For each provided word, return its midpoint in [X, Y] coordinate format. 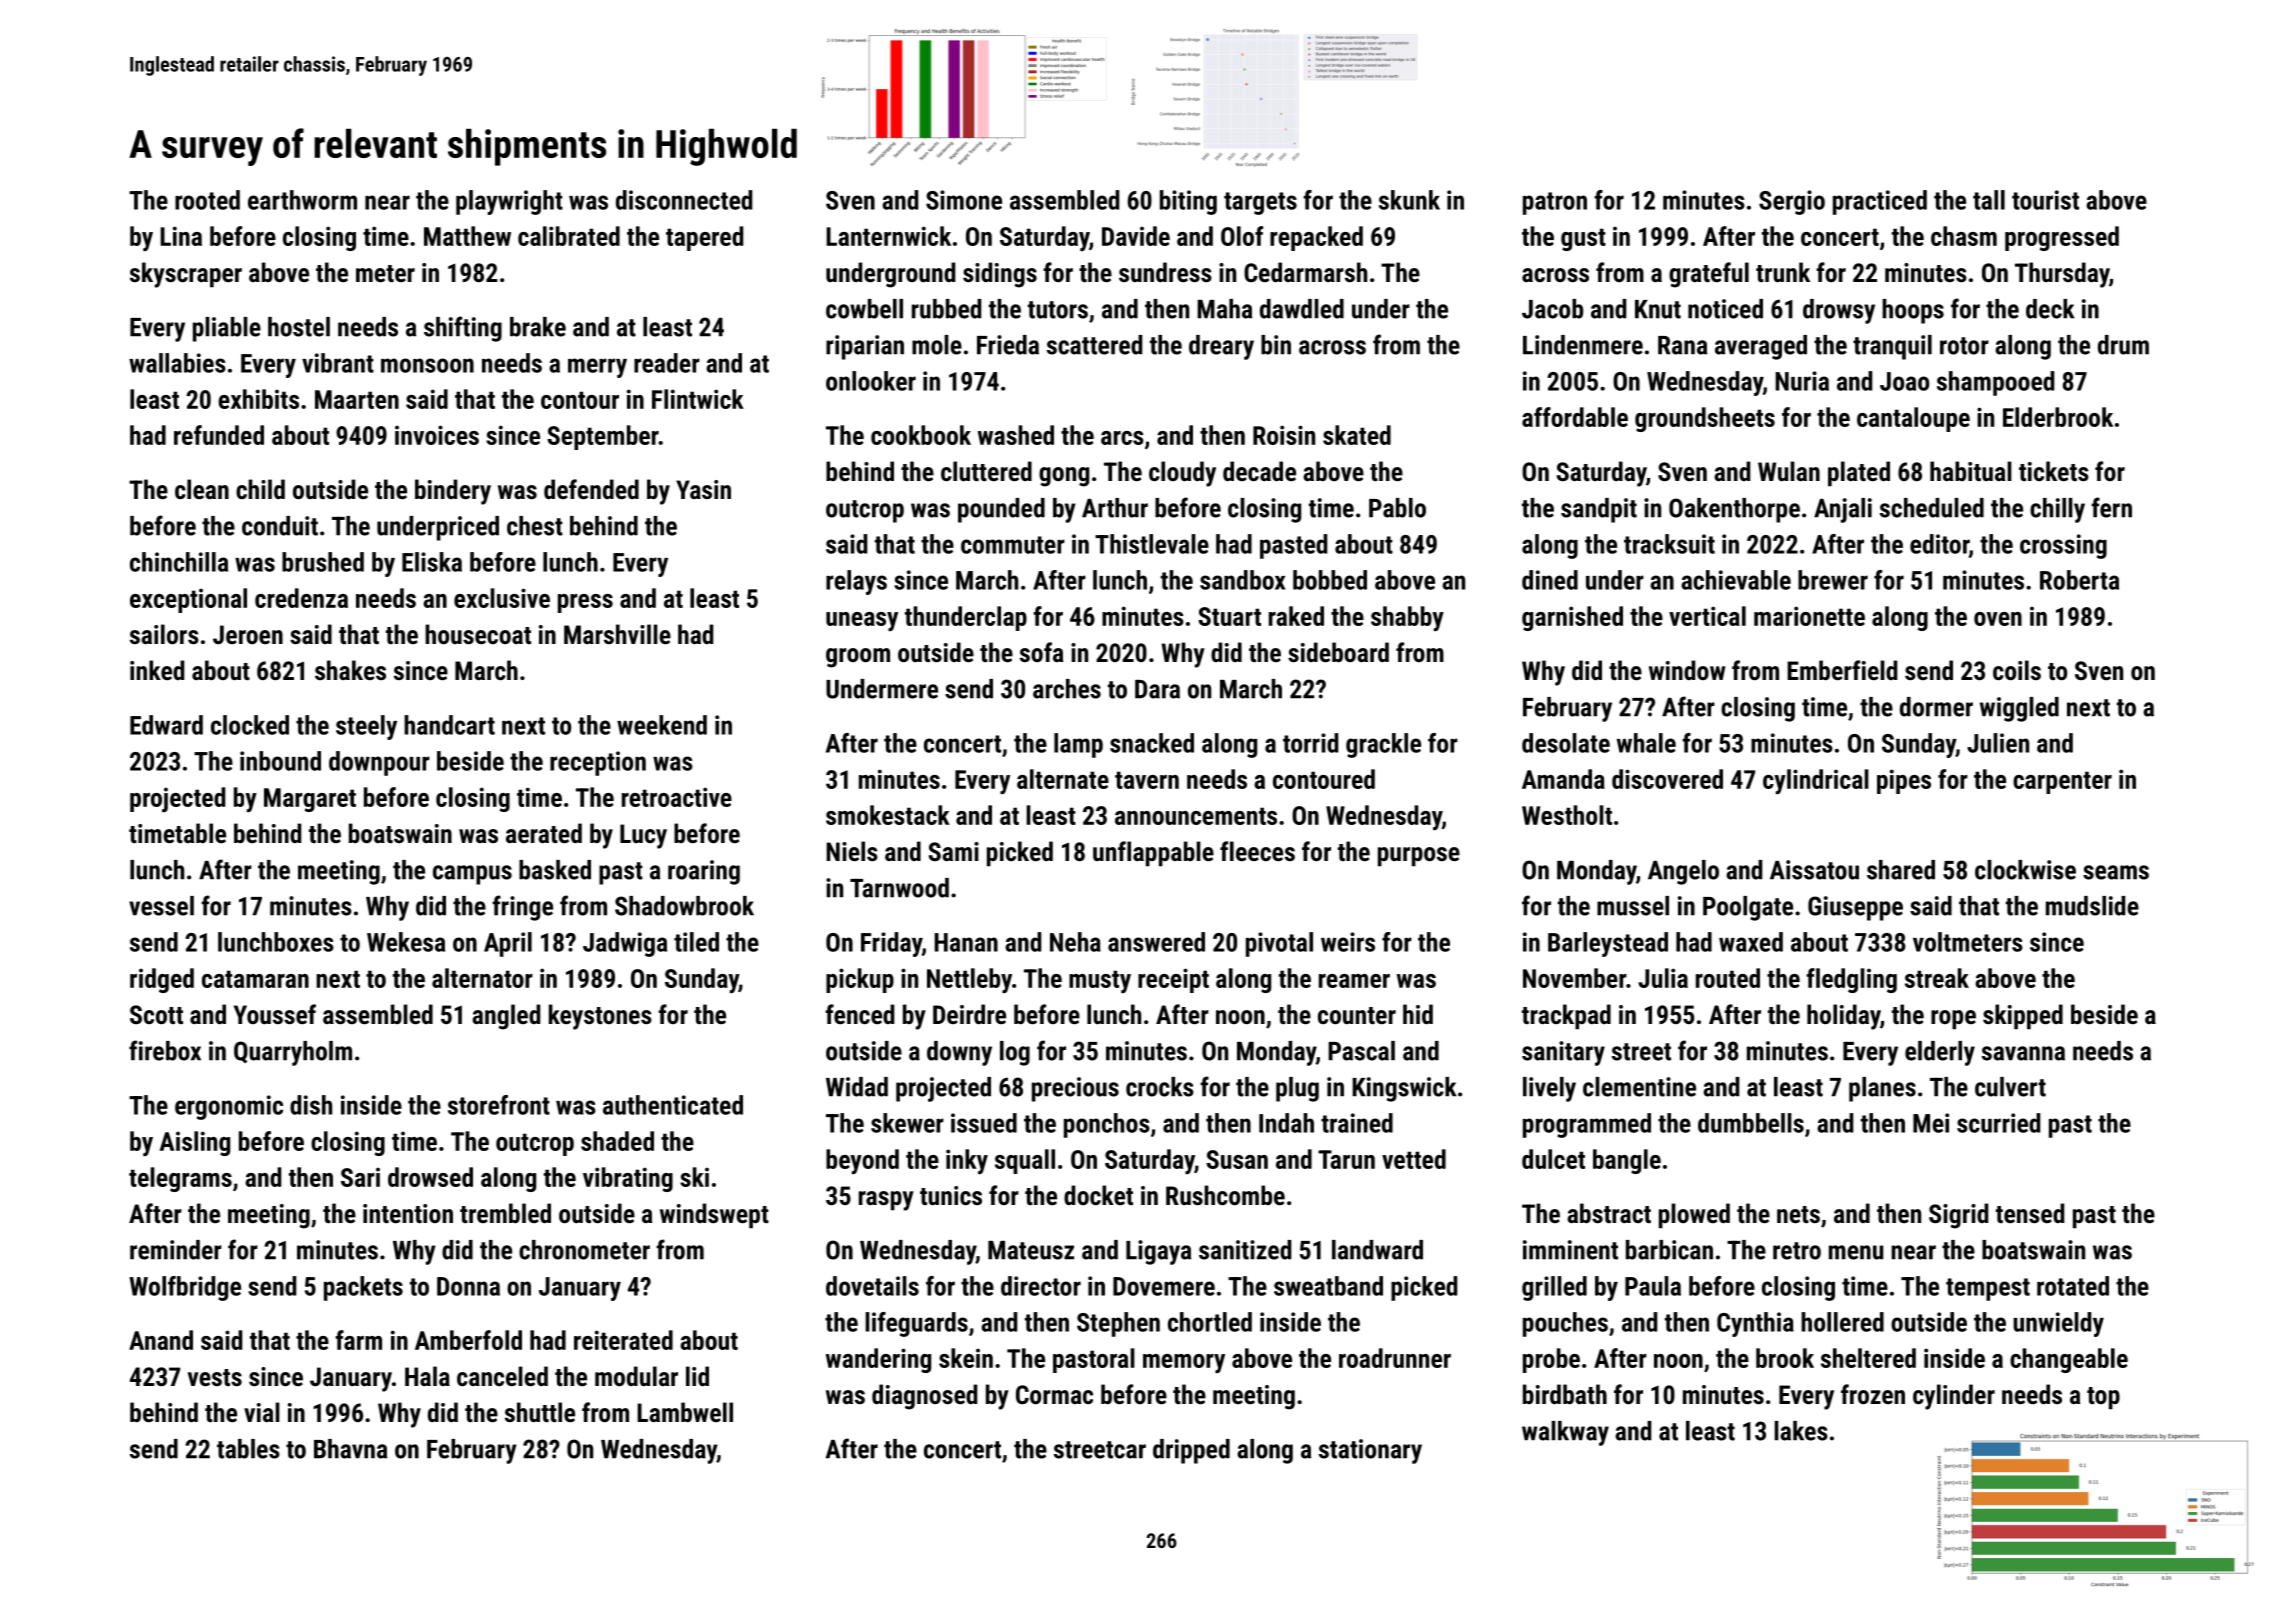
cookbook [921, 435]
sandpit [1599, 510]
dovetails [872, 1286]
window [1687, 670]
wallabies [177, 363]
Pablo [1397, 508]
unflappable [1153, 854]
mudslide [2092, 906]
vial [262, 1412]
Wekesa [406, 942]
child [260, 489]
